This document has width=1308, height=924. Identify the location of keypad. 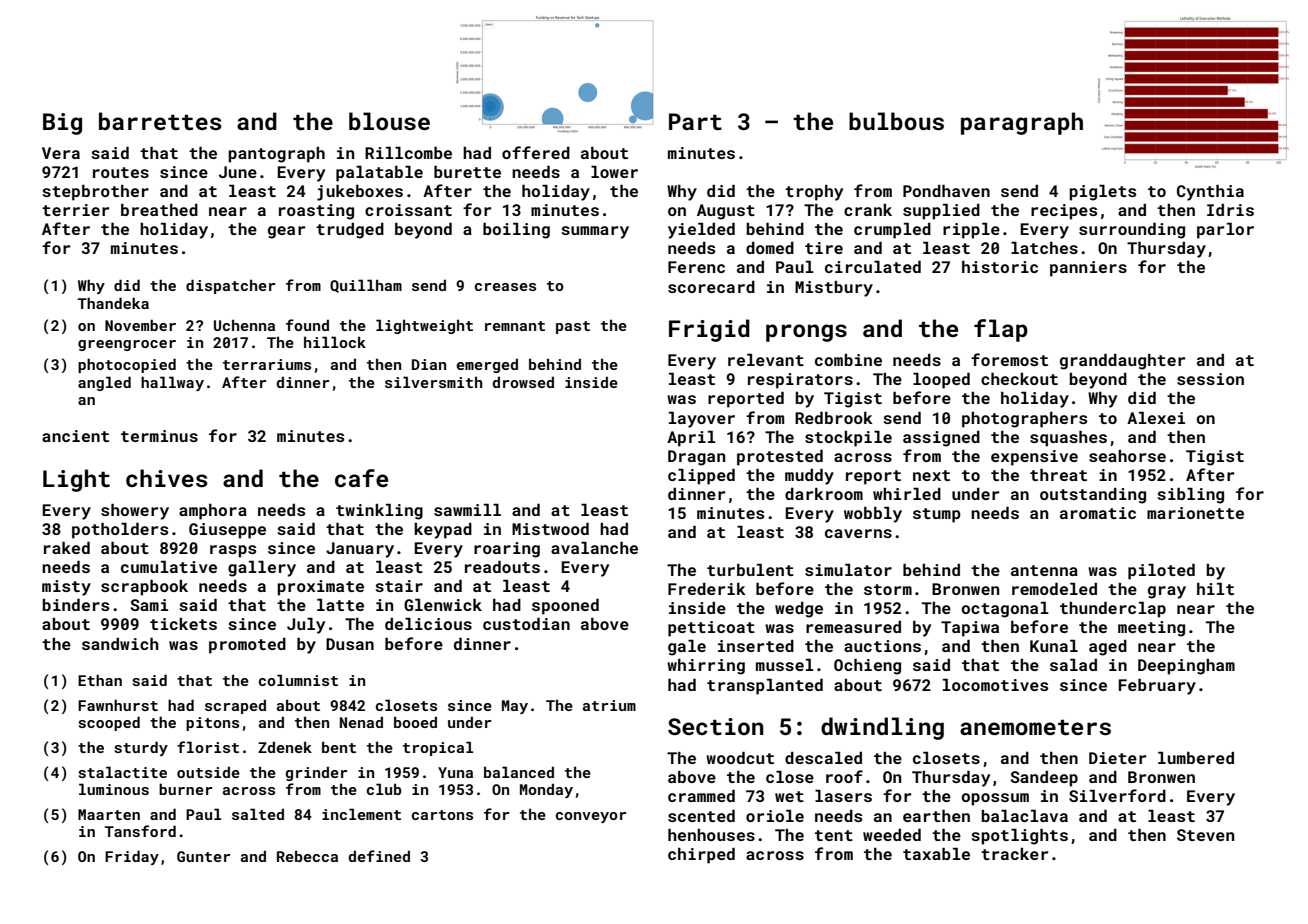
(443, 531).
